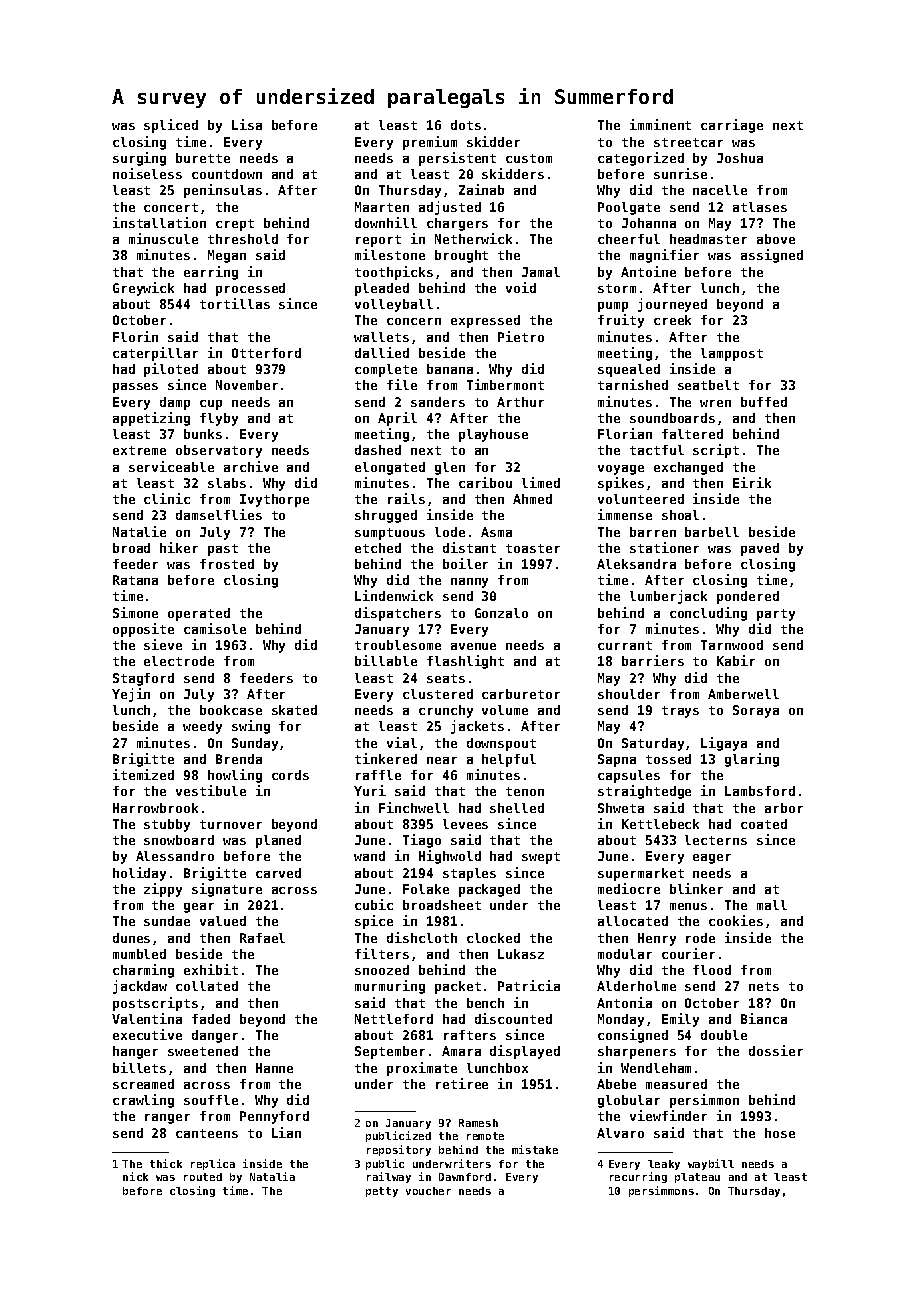 The image size is (924, 1308). I want to click on murmuring, so click(390, 987).
